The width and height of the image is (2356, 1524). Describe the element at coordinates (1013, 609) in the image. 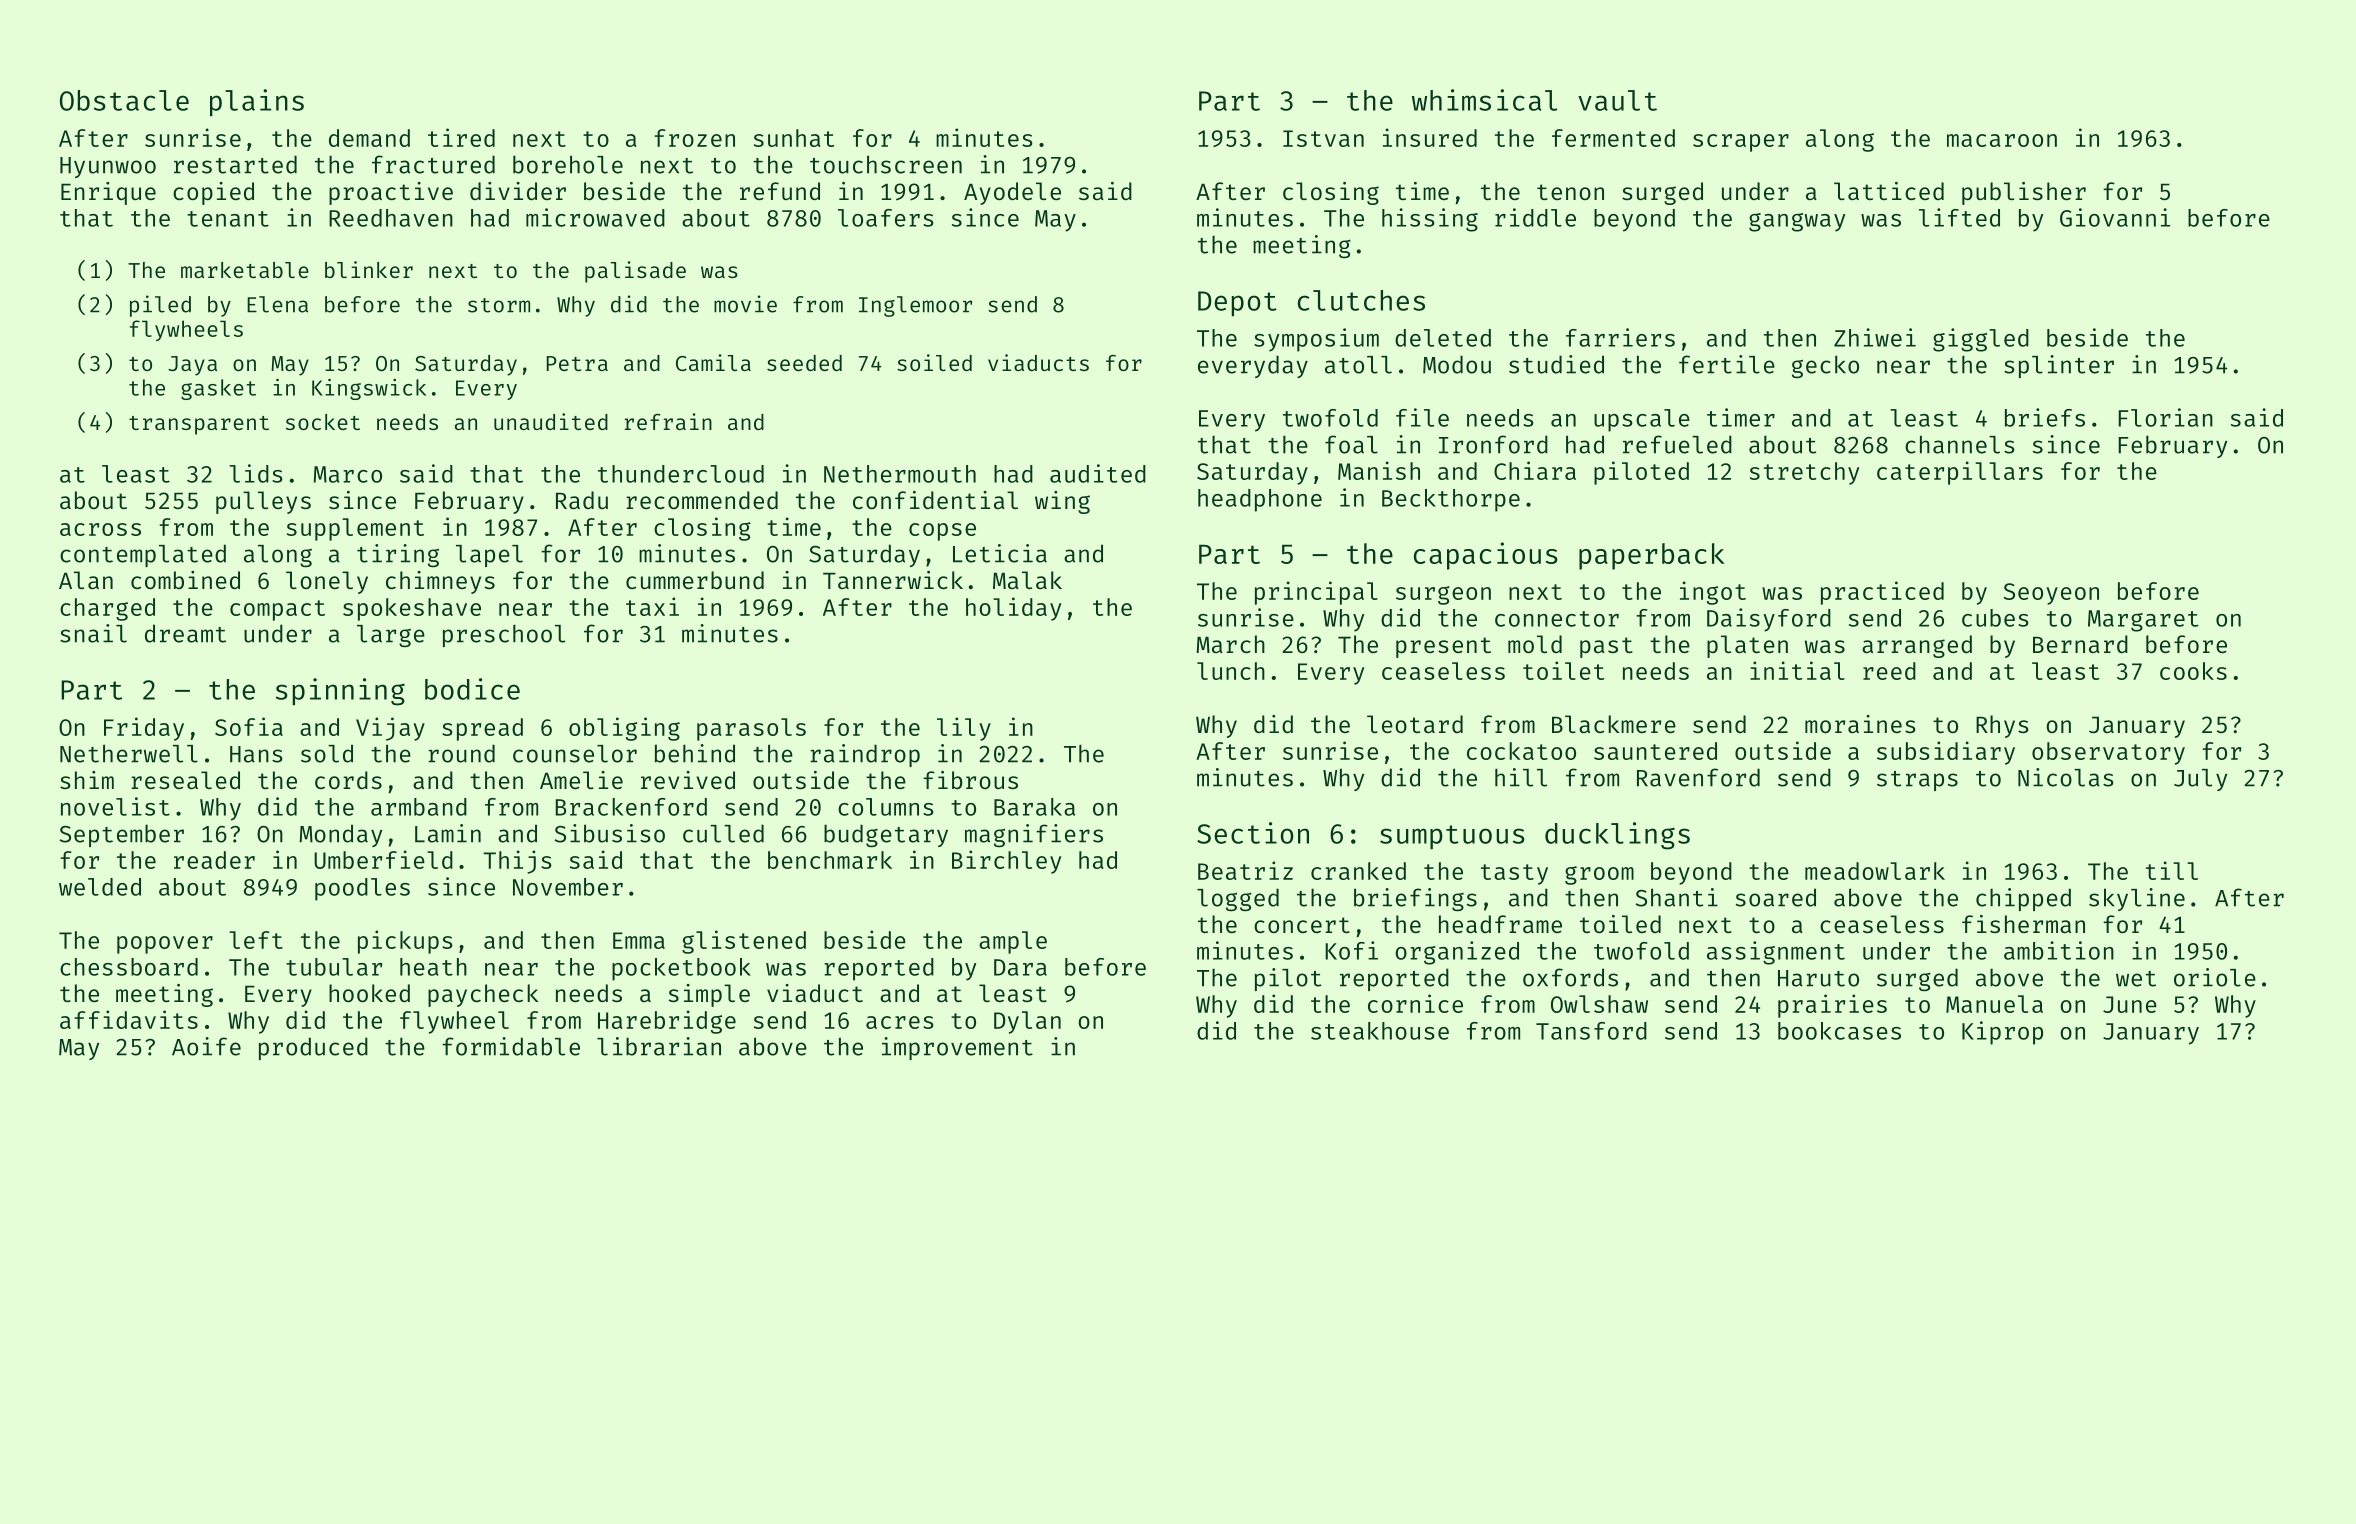

I see `holiday` at that location.
